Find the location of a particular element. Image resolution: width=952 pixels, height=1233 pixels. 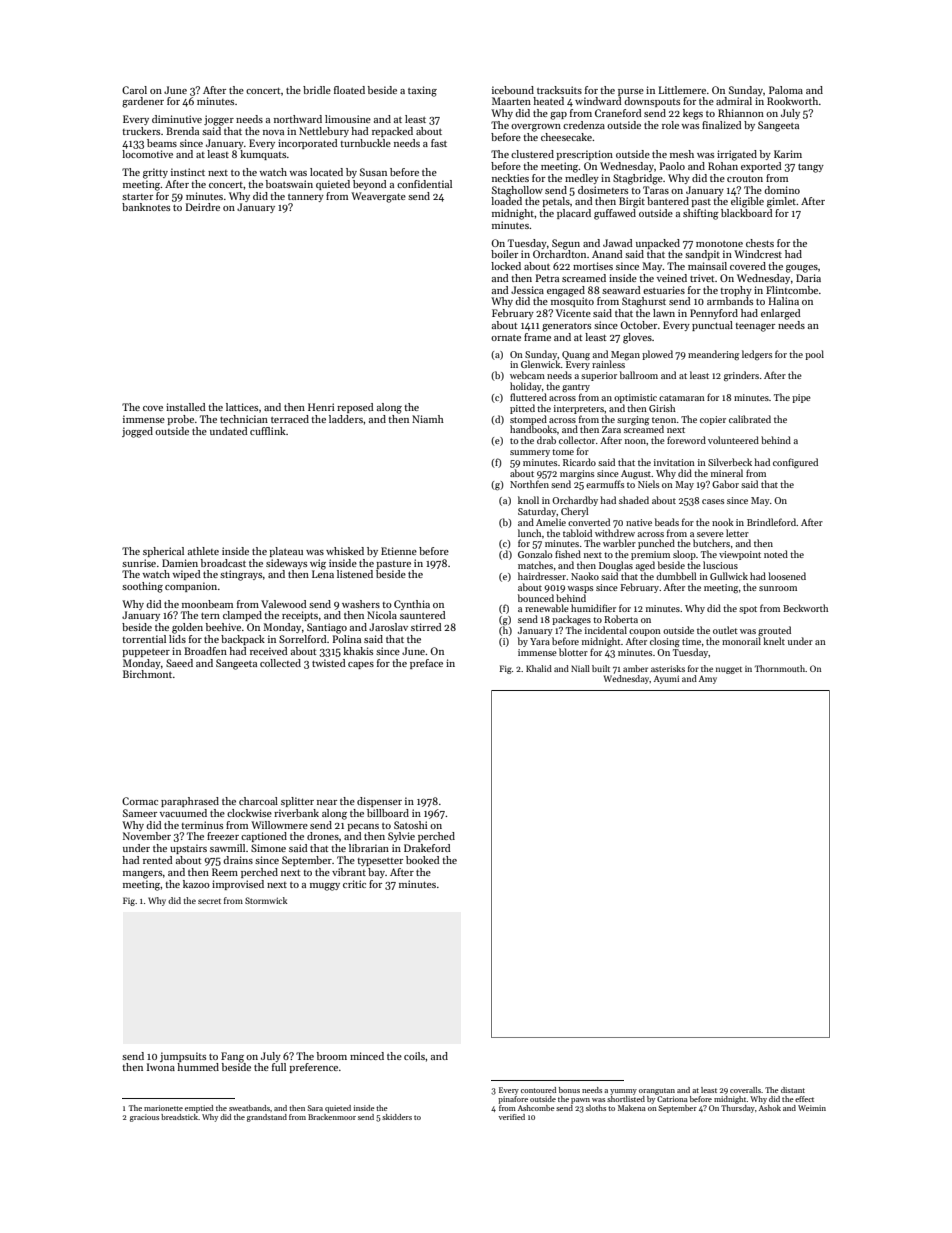

armbands is located at coordinates (730, 301).
